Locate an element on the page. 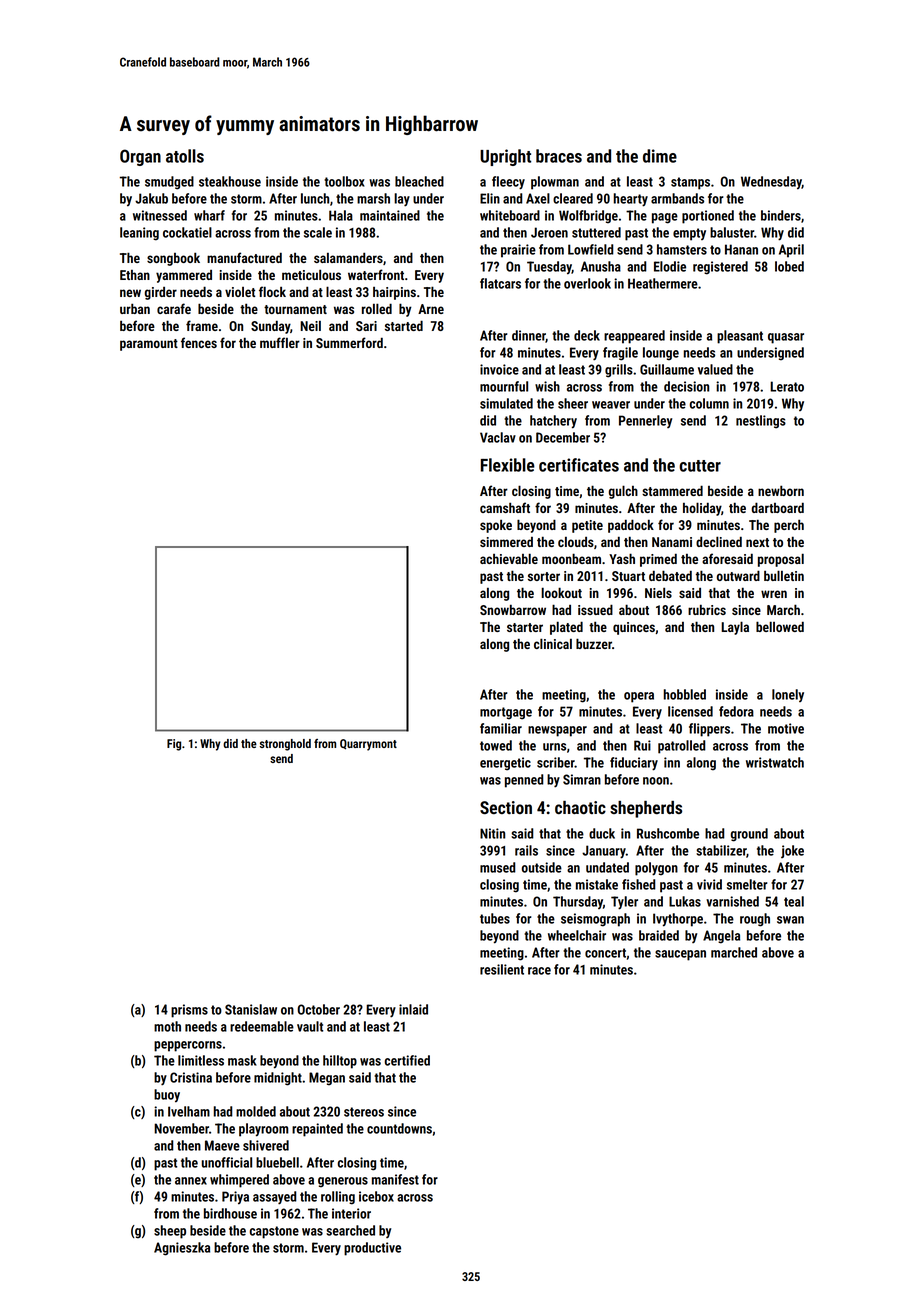 The image size is (924, 1308). column is located at coordinates (709, 403).
